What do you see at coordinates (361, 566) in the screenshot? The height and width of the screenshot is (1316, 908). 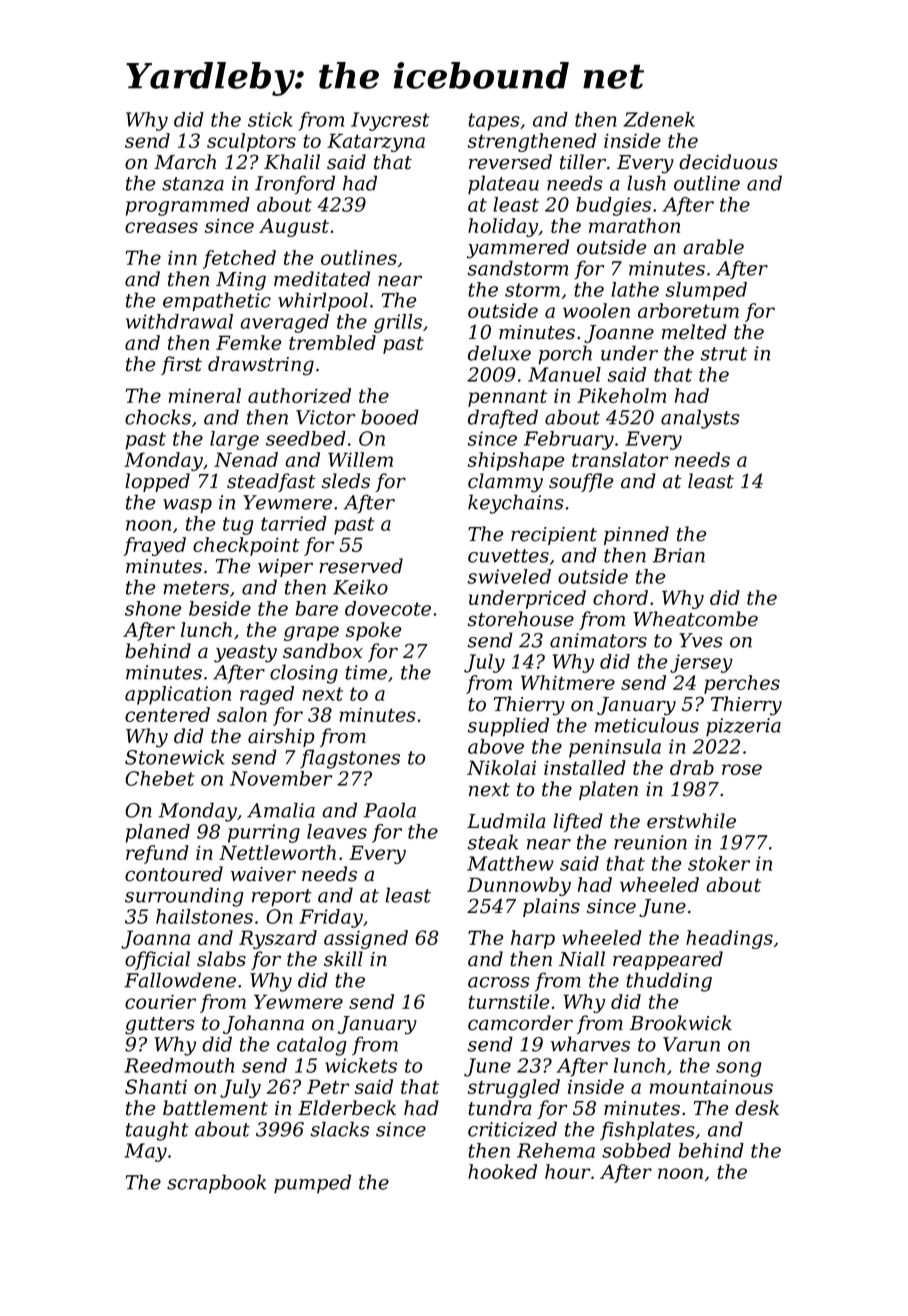 I see `reserved` at bounding box center [361, 566].
